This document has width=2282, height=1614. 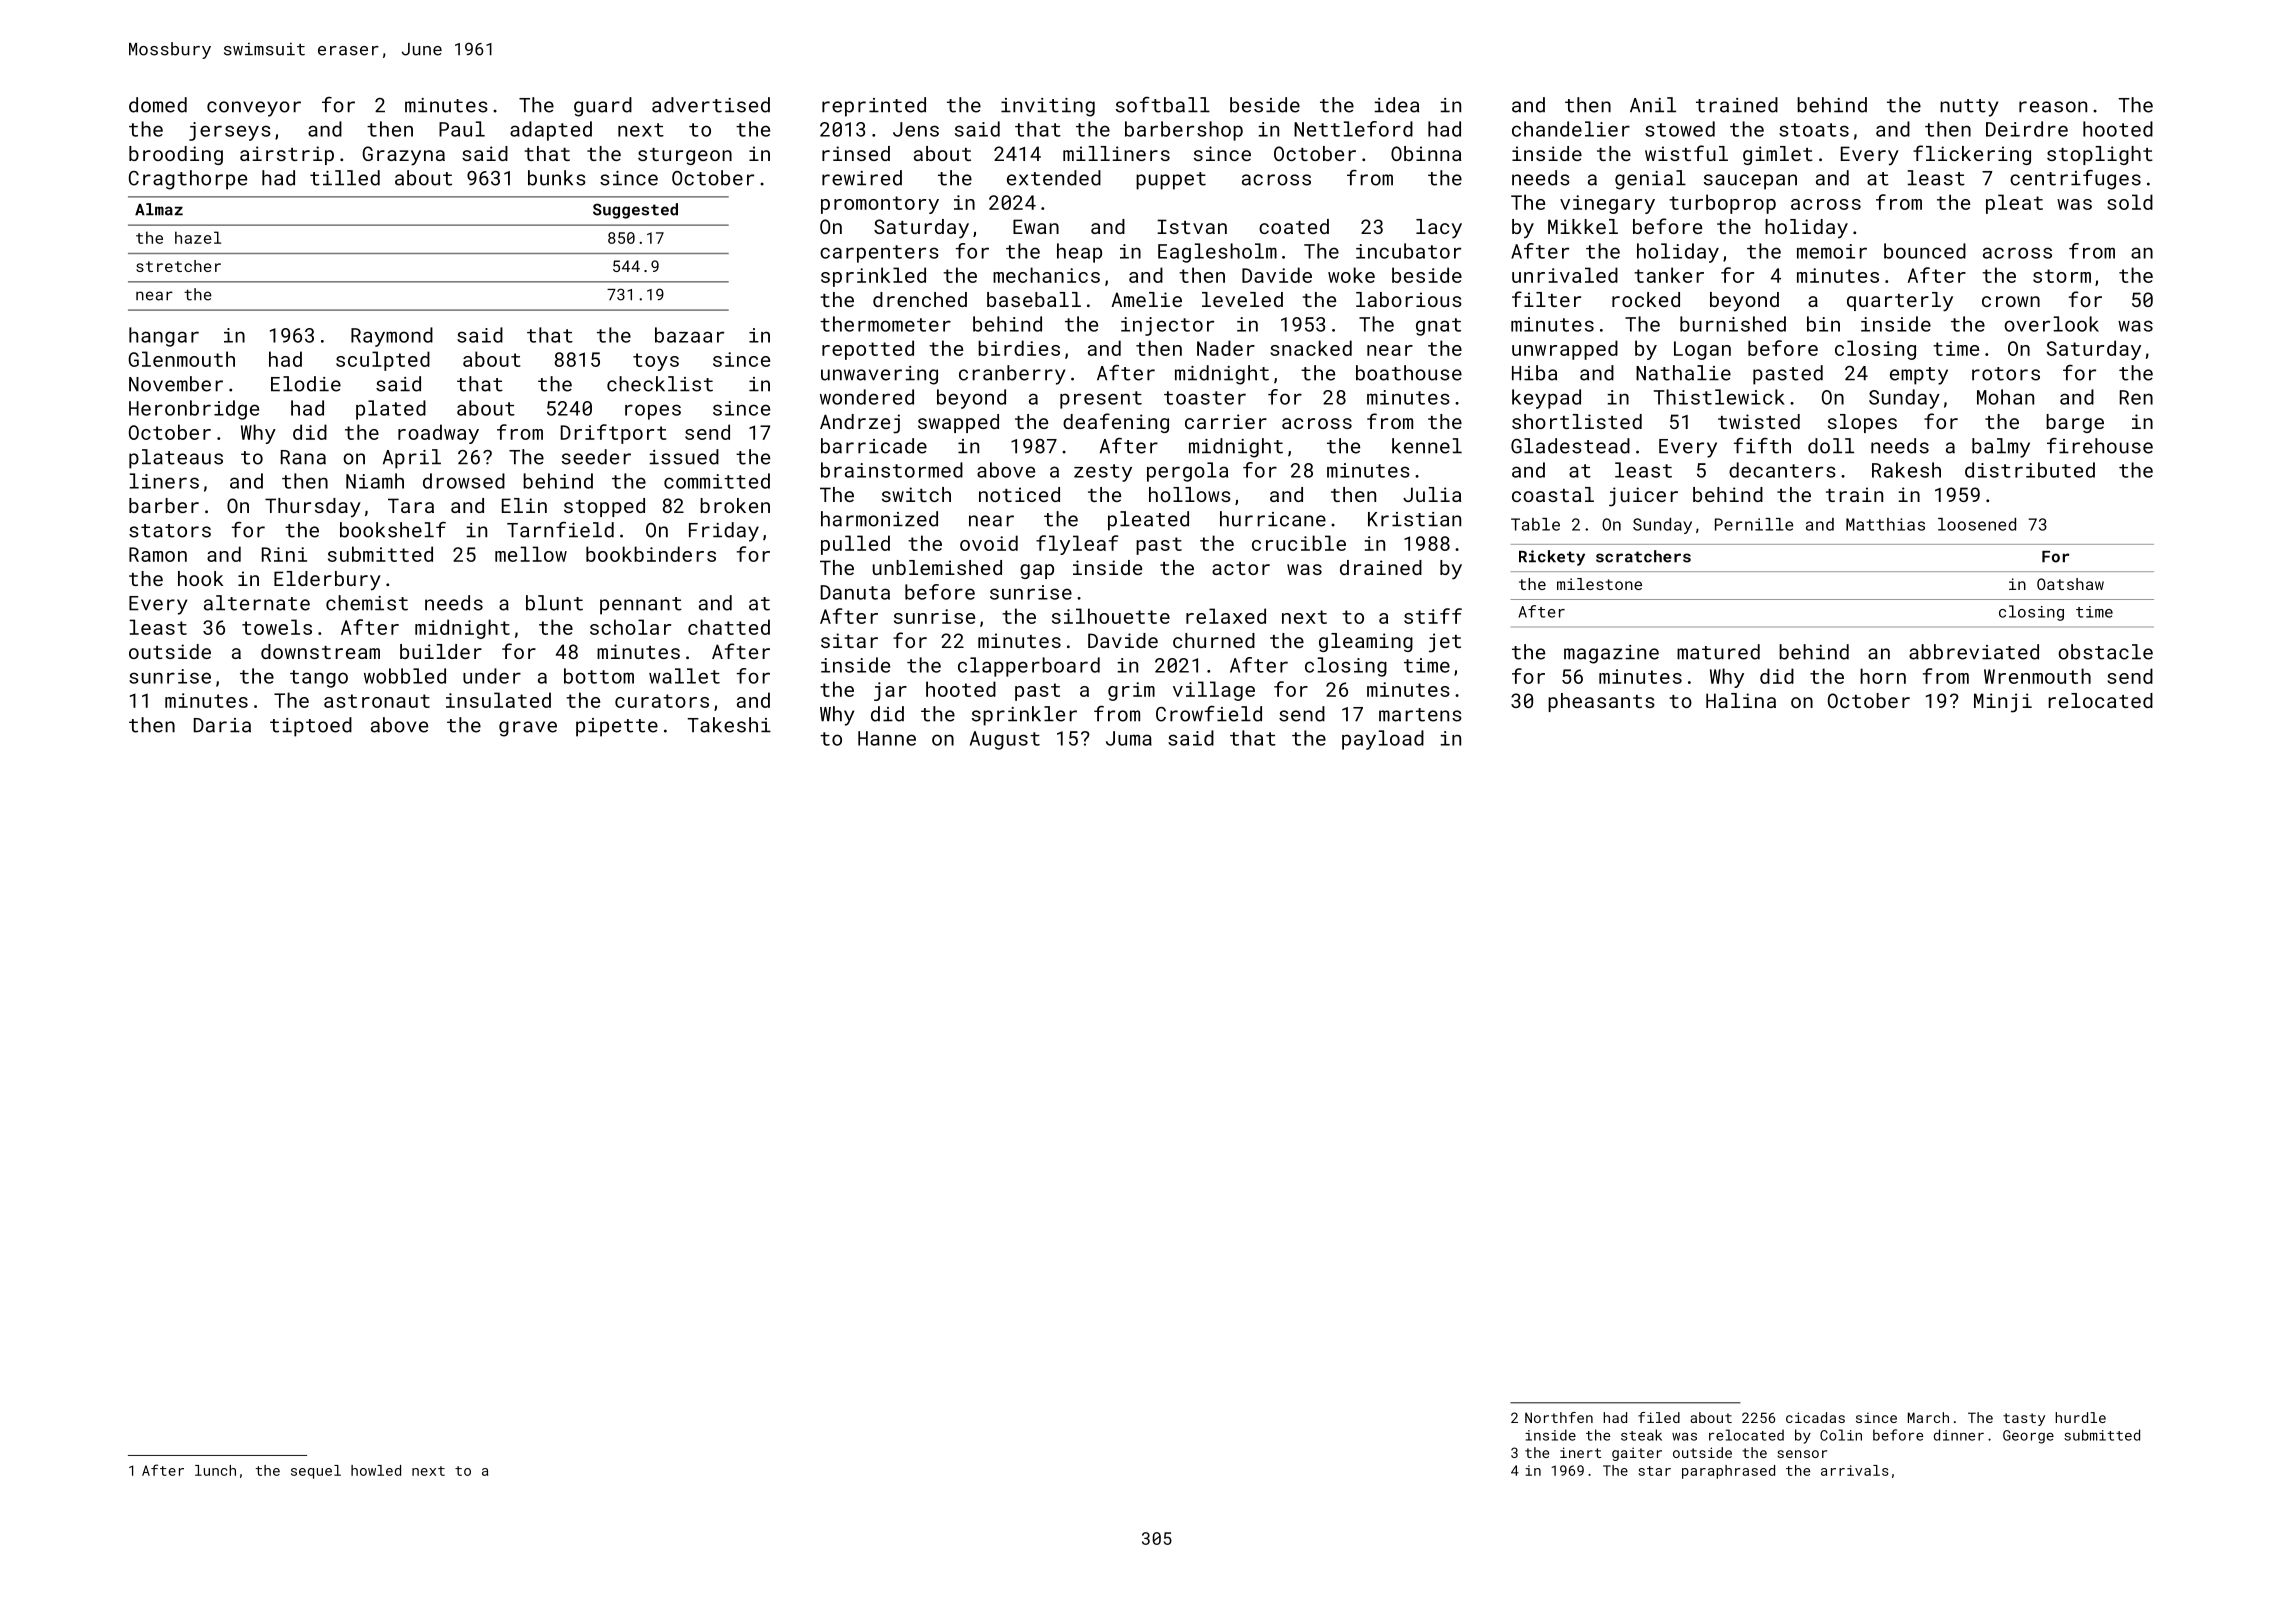 I want to click on Northfen, so click(x=1559, y=1417).
